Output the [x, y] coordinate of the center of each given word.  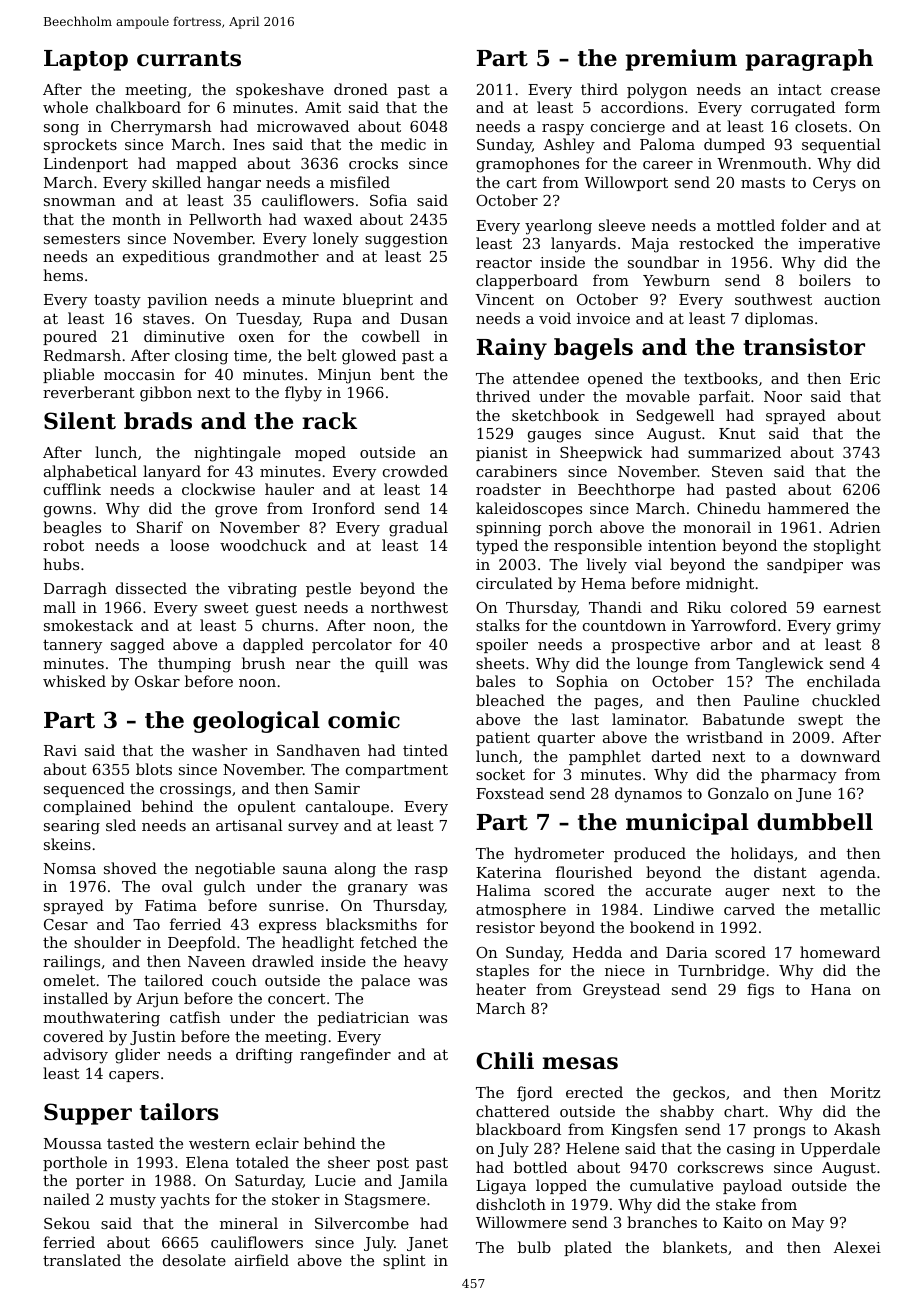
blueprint [378, 300]
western [219, 1143]
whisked [74, 681]
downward [840, 756]
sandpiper [805, 565]
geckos [699, 1094]
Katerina [509, 872]
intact [800, 89]
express [287, 927]
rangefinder [345, 1056]
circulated [514, 583]
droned [361, 89]
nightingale [237, 454]
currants [189, 59]
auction [852, 299]
